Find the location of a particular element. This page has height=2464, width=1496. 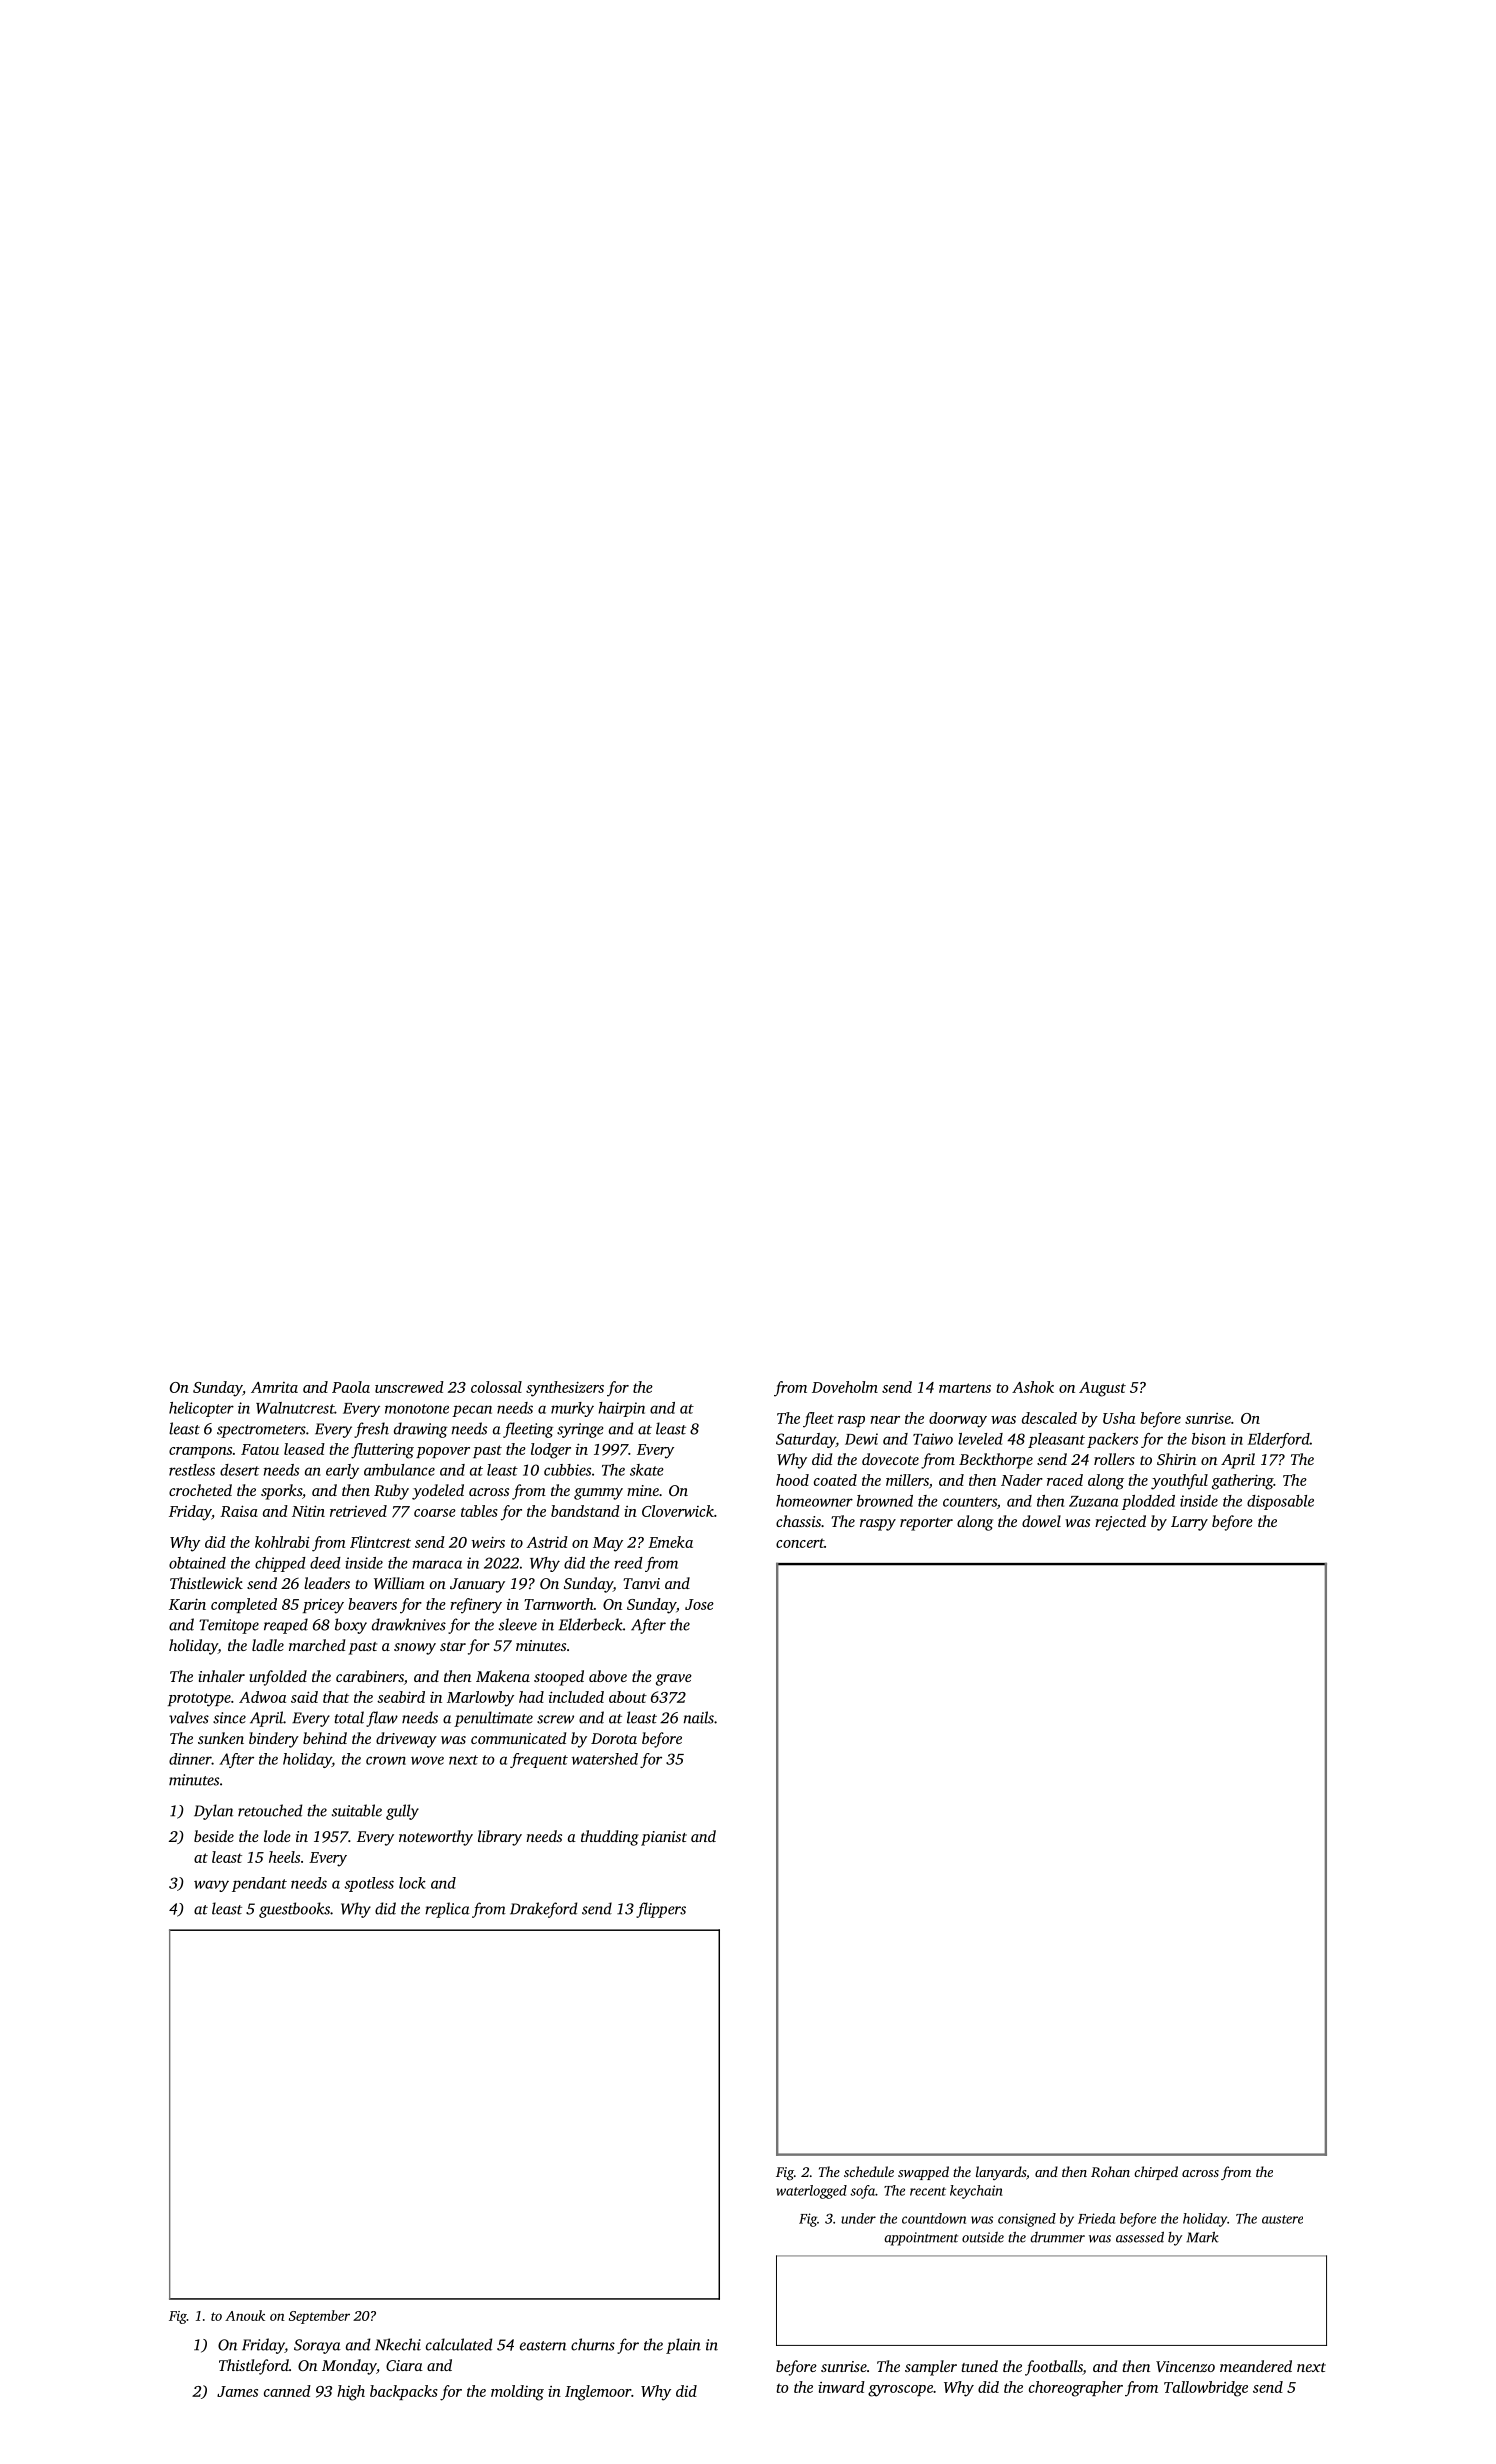

Saturday is located at coordinates (806, 1440).
